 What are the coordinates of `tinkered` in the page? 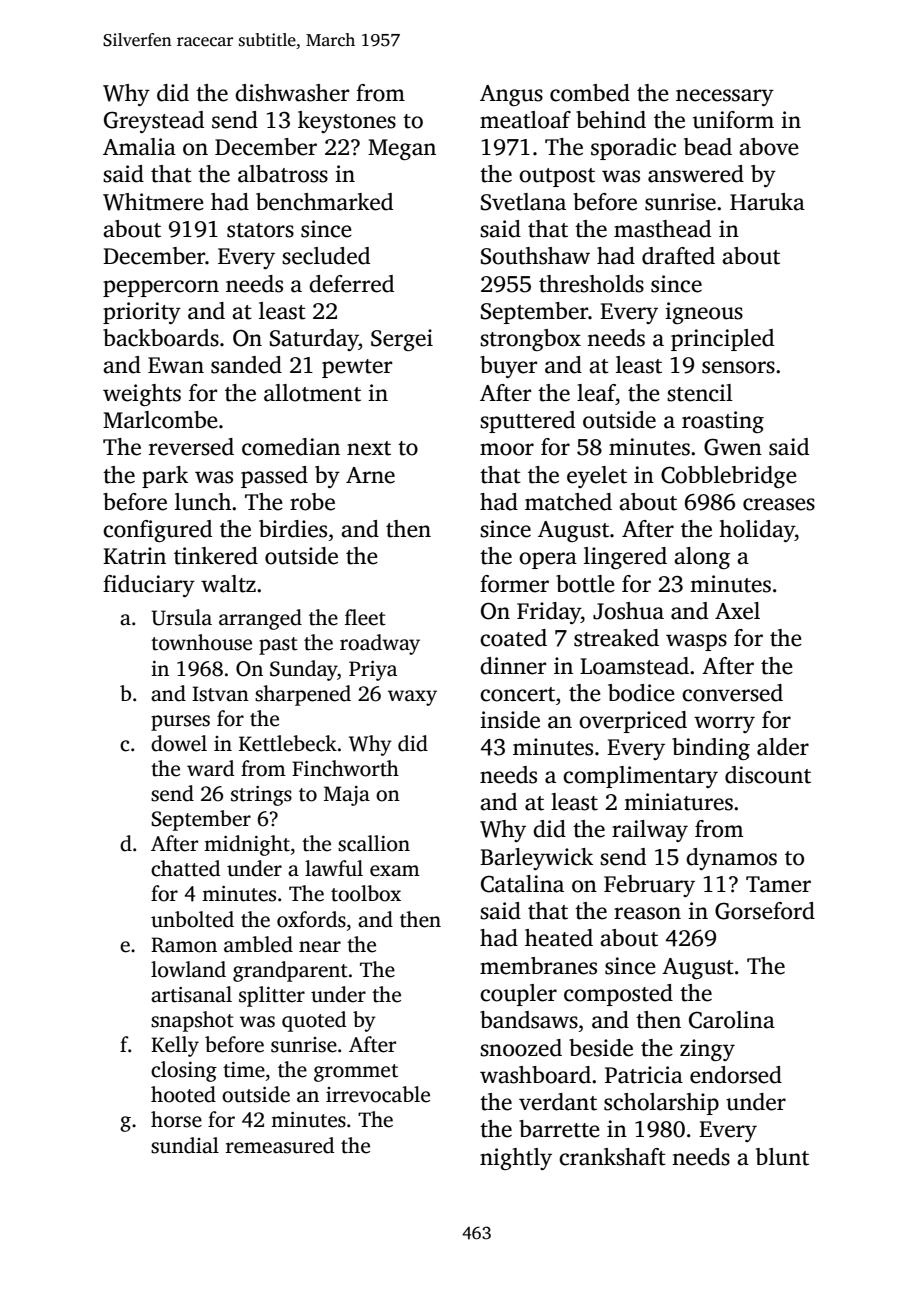 It's located at (216, 556).
